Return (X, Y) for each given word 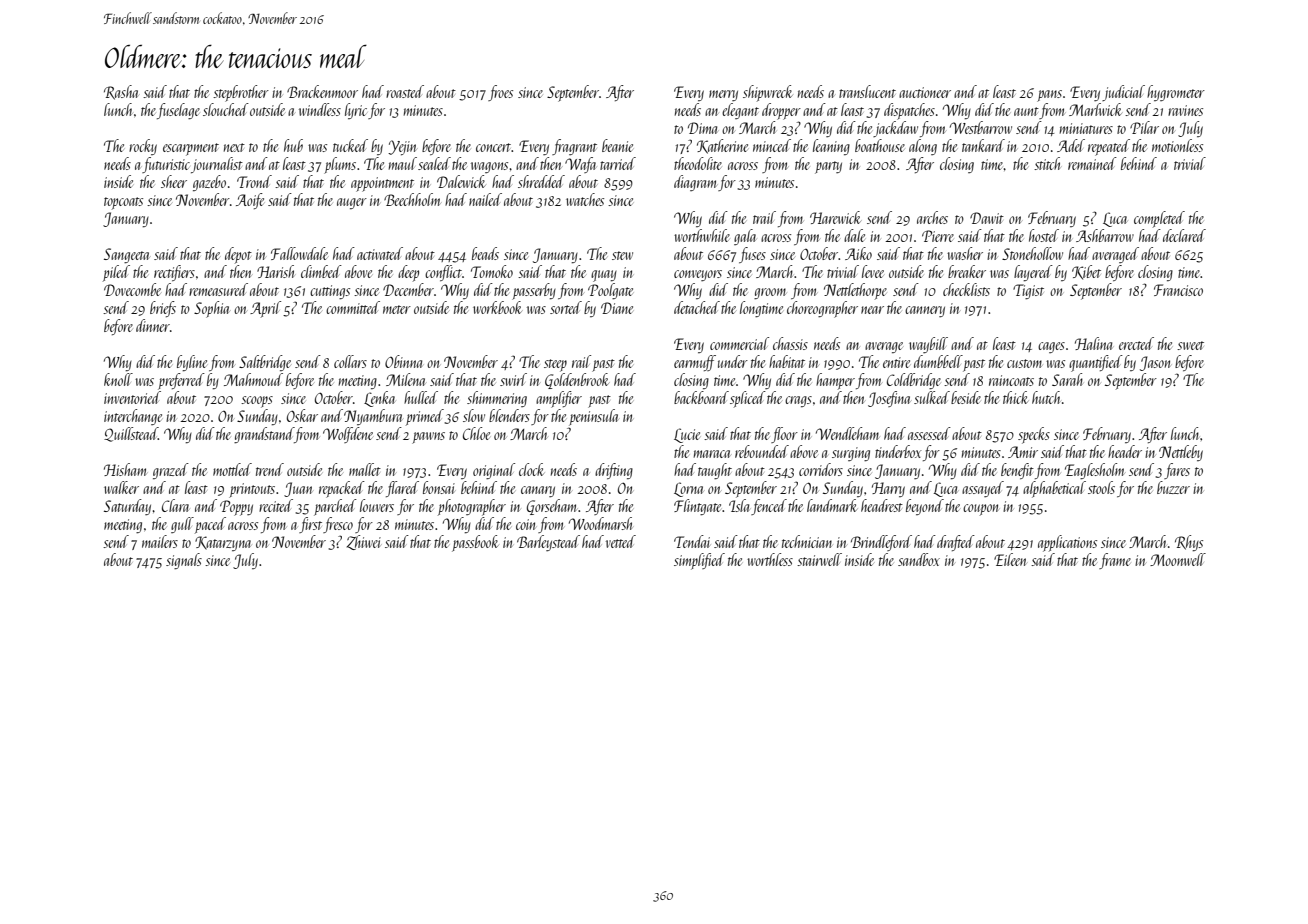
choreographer (822, 309)
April (265, 309)
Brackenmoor (322, 91)
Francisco (1178, 290)
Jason (1155, 363)
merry (723, 95)
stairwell (819, 559)
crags (798, 401)
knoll (118, 379)
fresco (338, 525)
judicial (1123, 93)
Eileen (1010, 559)
